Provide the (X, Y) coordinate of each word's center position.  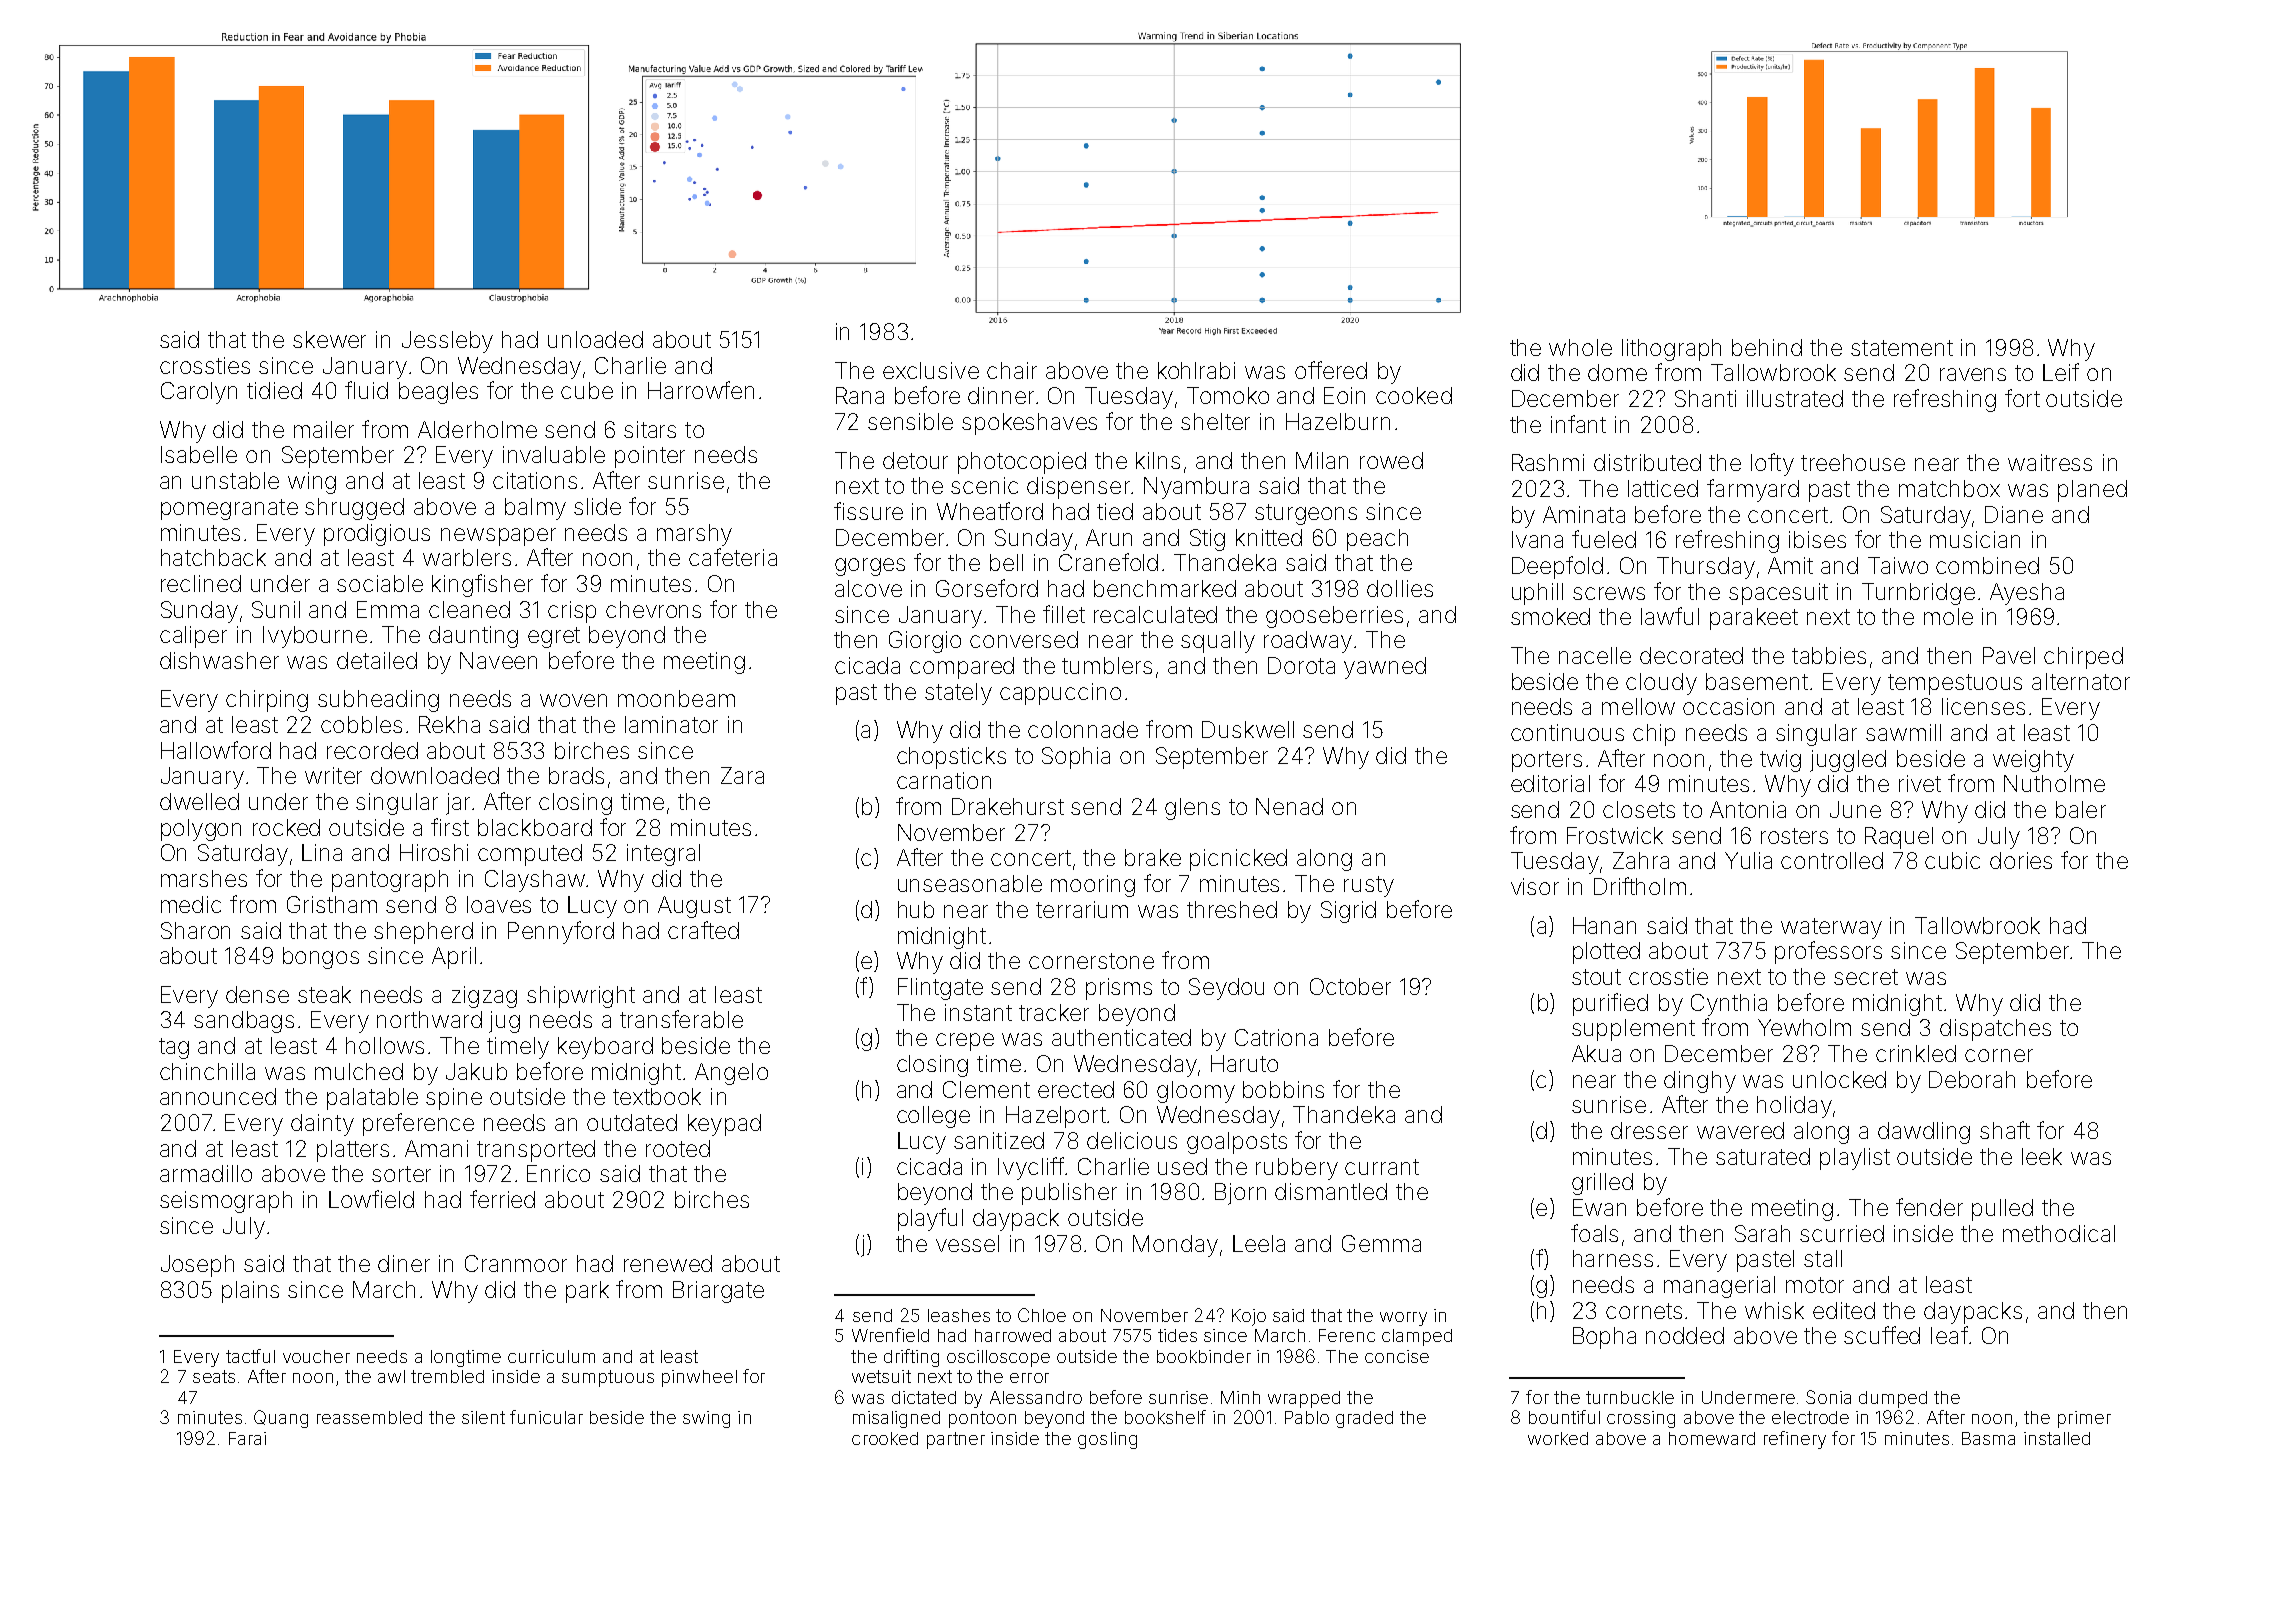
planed (2092, 491)
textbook (657, 1096)
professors (1828, 952)
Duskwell (1248, 729)
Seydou (1226, 989)
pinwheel (699, 1378)
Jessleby (447, 342)
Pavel (2009, 655)
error (1029, 1378)
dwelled (199, 801)
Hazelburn (1338, 421)
